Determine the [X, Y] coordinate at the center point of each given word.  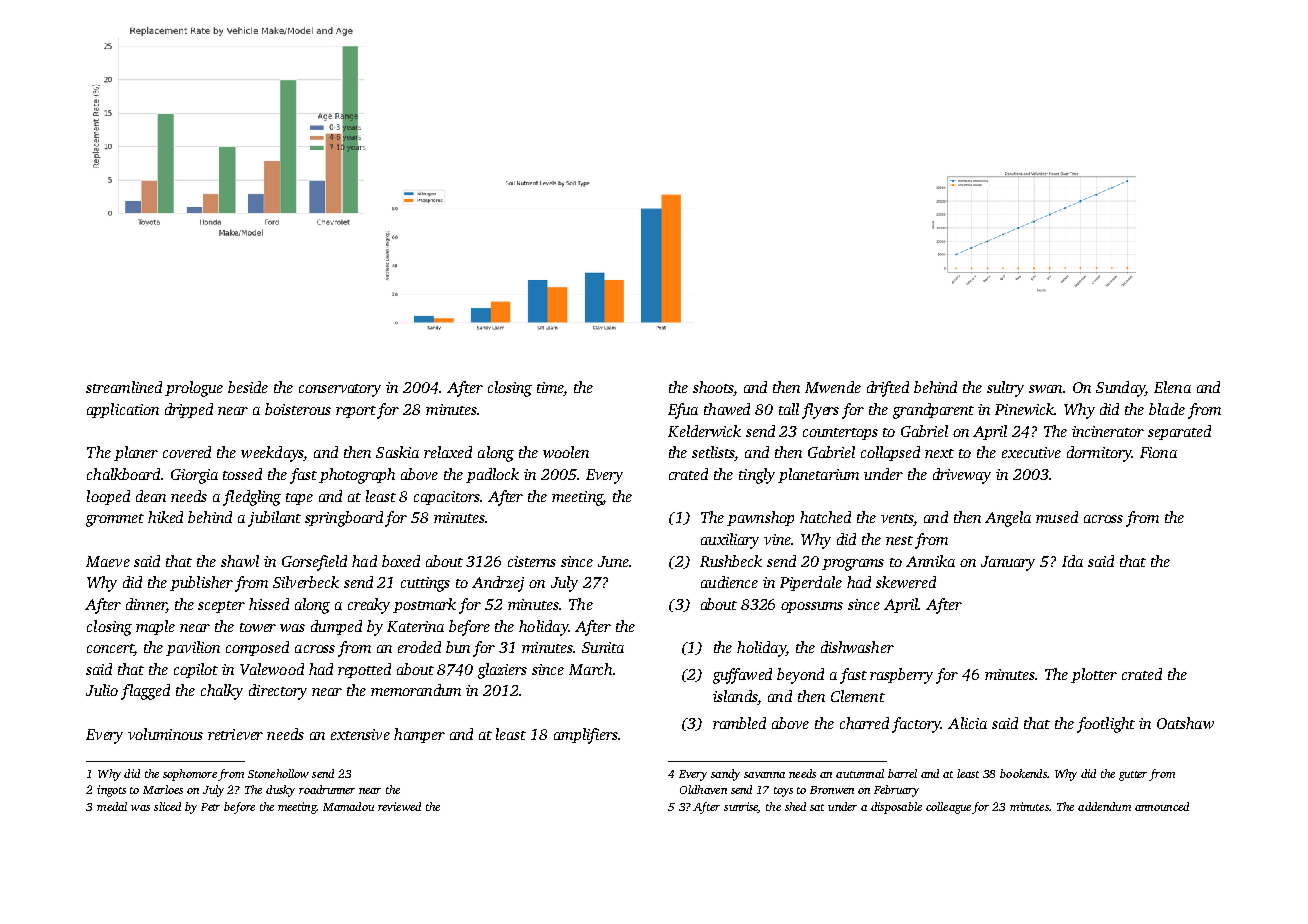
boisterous [298, 409]
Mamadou [348, 806]
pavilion [193, 648]
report [356, 412]
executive [1031, 452]
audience [729, 582]
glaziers [502, 671]
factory [916, 725]
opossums [812, 607]
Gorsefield [314, 563]
